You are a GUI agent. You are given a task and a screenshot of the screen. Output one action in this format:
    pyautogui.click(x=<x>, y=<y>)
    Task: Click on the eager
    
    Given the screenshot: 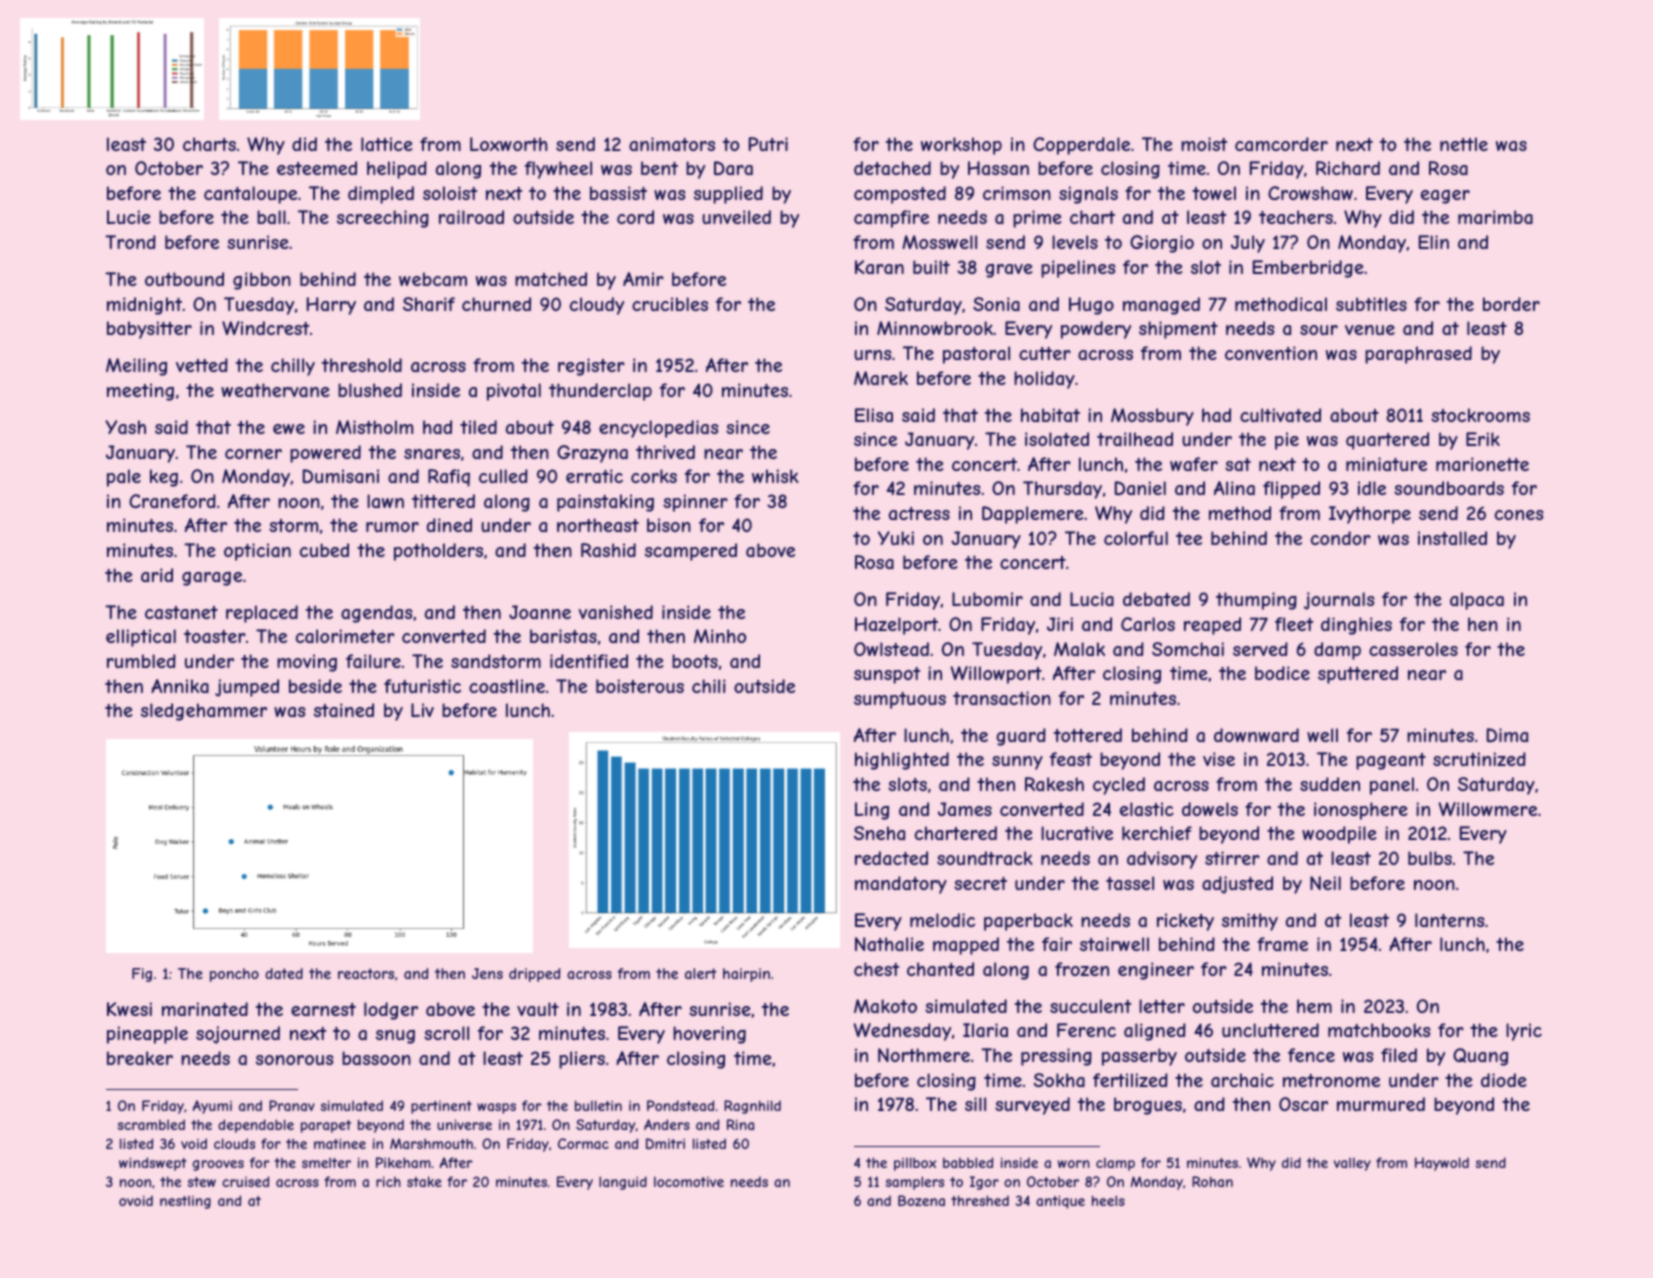 What is the action you would take?
    pyautogui.click(x=1445, y=197)
